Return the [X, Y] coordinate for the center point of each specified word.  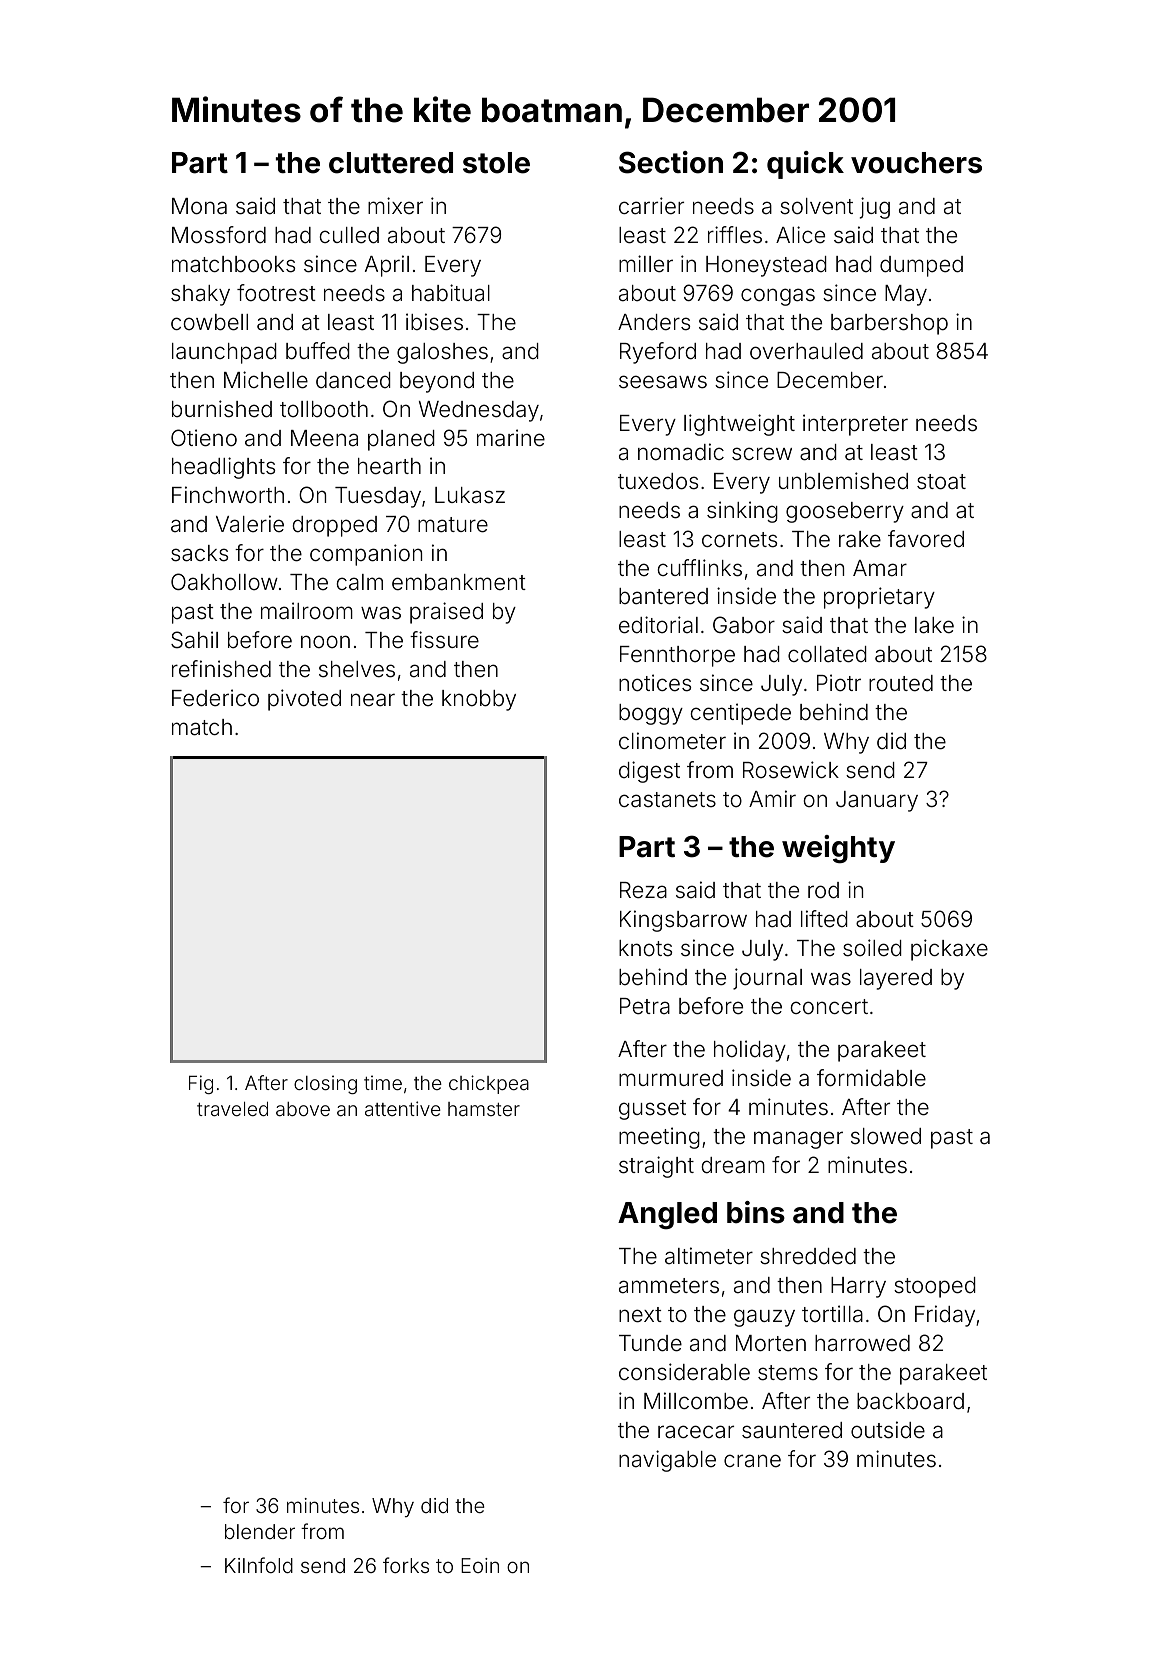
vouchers [916, 163]
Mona [199, 206]
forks [406, 1565]
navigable [667, 1461]
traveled [232, 1109]
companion [366, 555]
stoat [941, 482]
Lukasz [470, 495]
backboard [910, 1401]
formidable [871, 1078]
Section [671, 162]
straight [656, 1167]
